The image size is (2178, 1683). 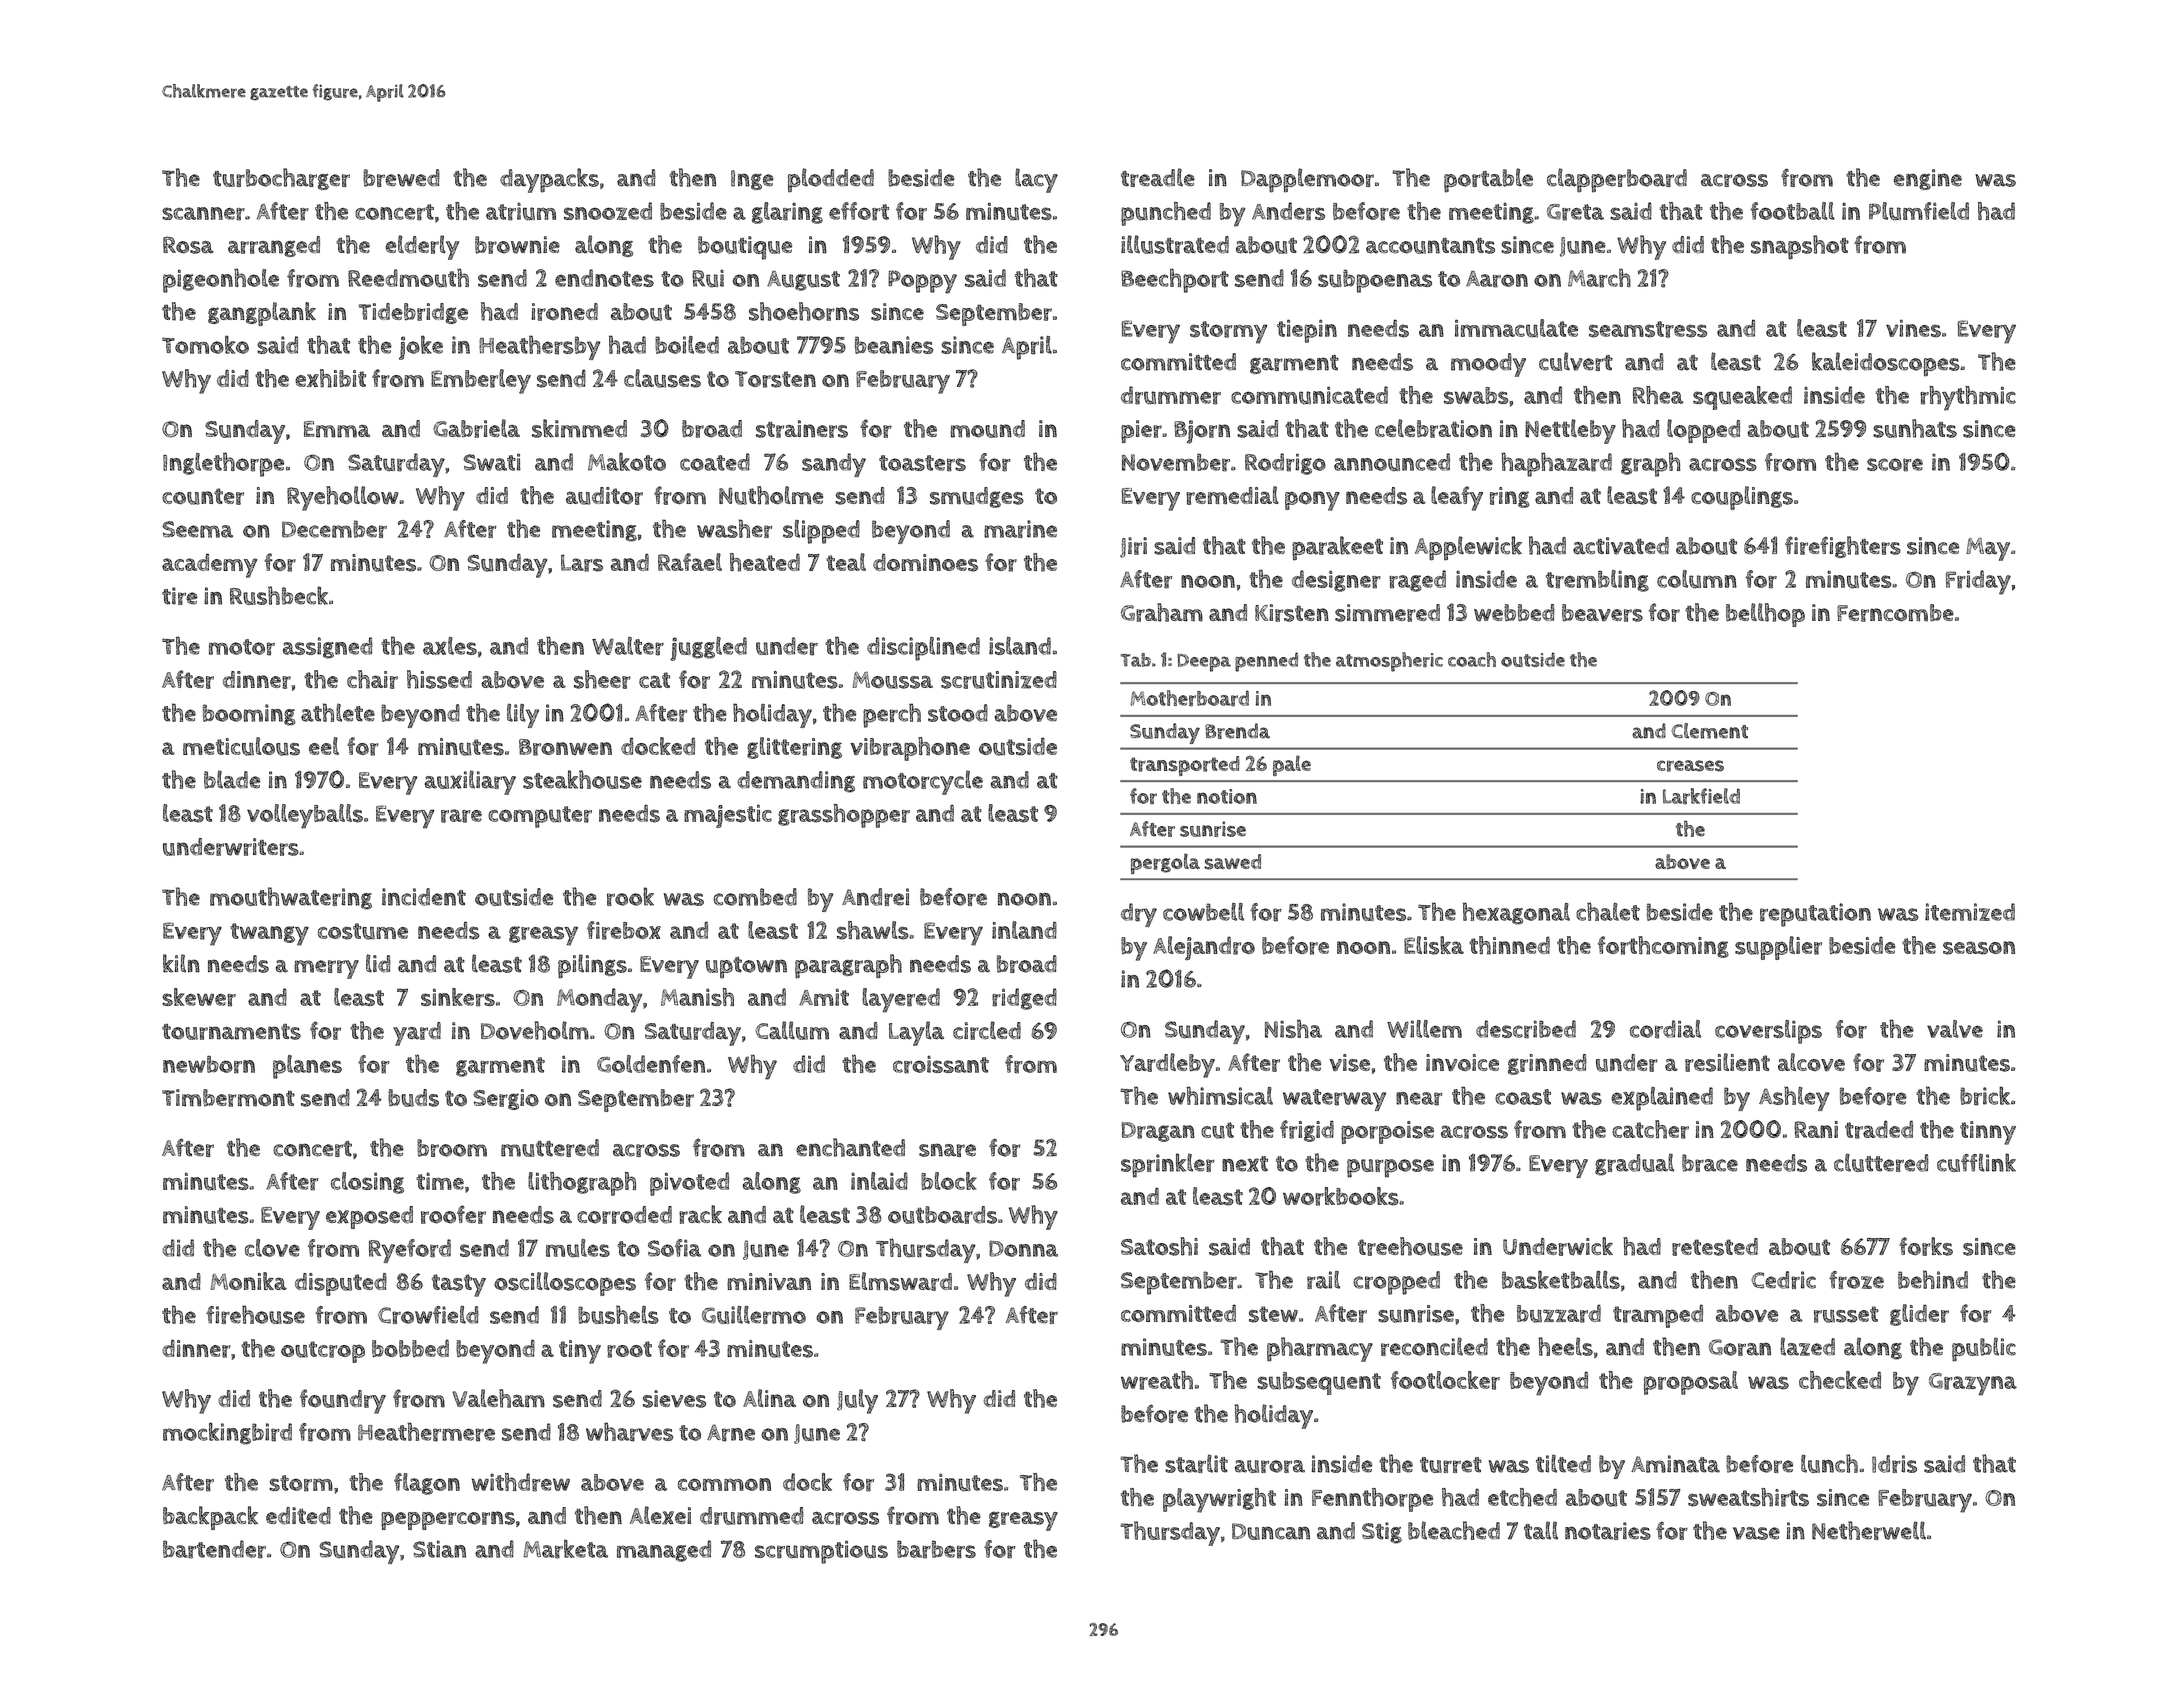 What do you see at coordinates (1309, 395) in the document?
I see `communicated` at bounding box center [1309, 395].
